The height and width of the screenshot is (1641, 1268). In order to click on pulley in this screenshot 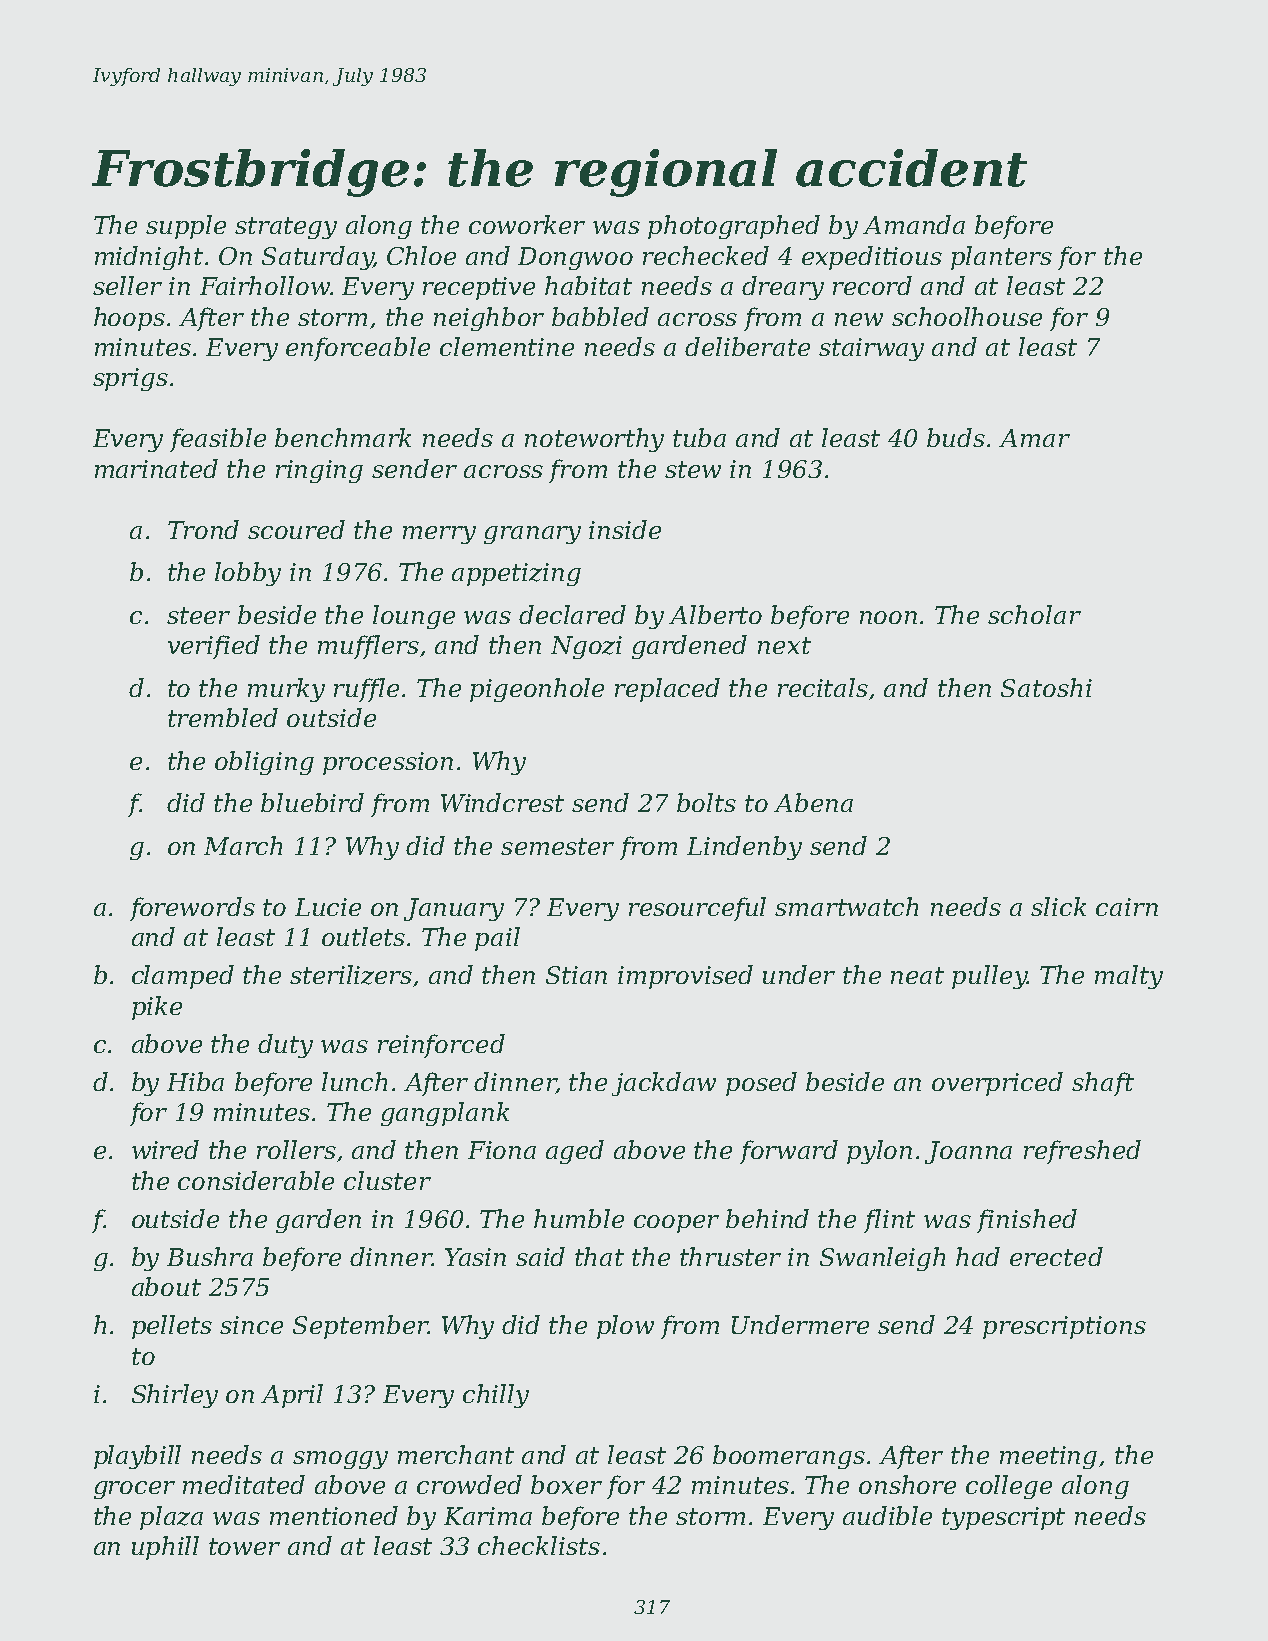, I will do `click(989, 977)`.
